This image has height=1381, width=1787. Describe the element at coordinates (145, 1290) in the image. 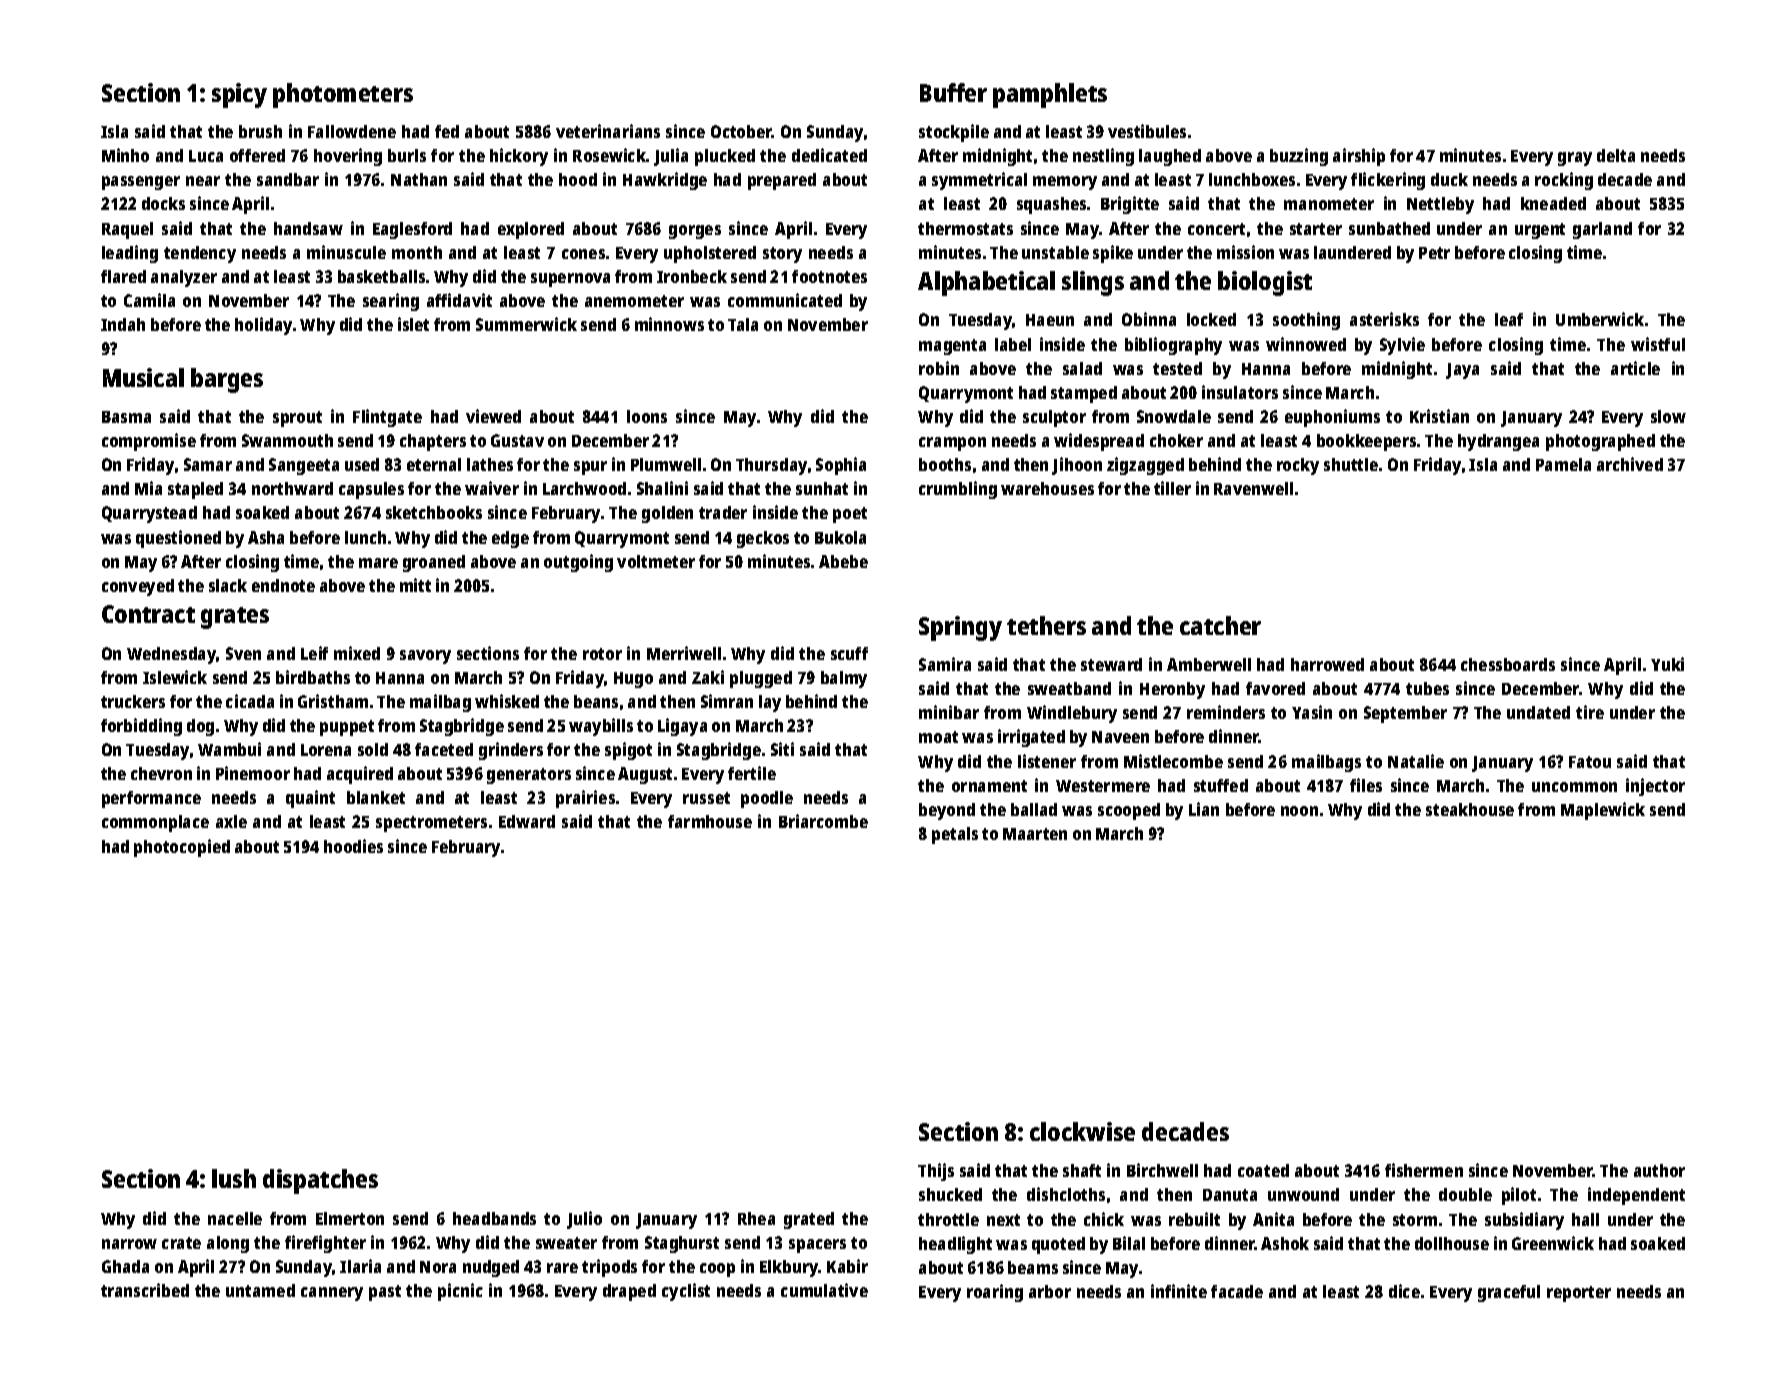

I see `transcribed` at that location.
